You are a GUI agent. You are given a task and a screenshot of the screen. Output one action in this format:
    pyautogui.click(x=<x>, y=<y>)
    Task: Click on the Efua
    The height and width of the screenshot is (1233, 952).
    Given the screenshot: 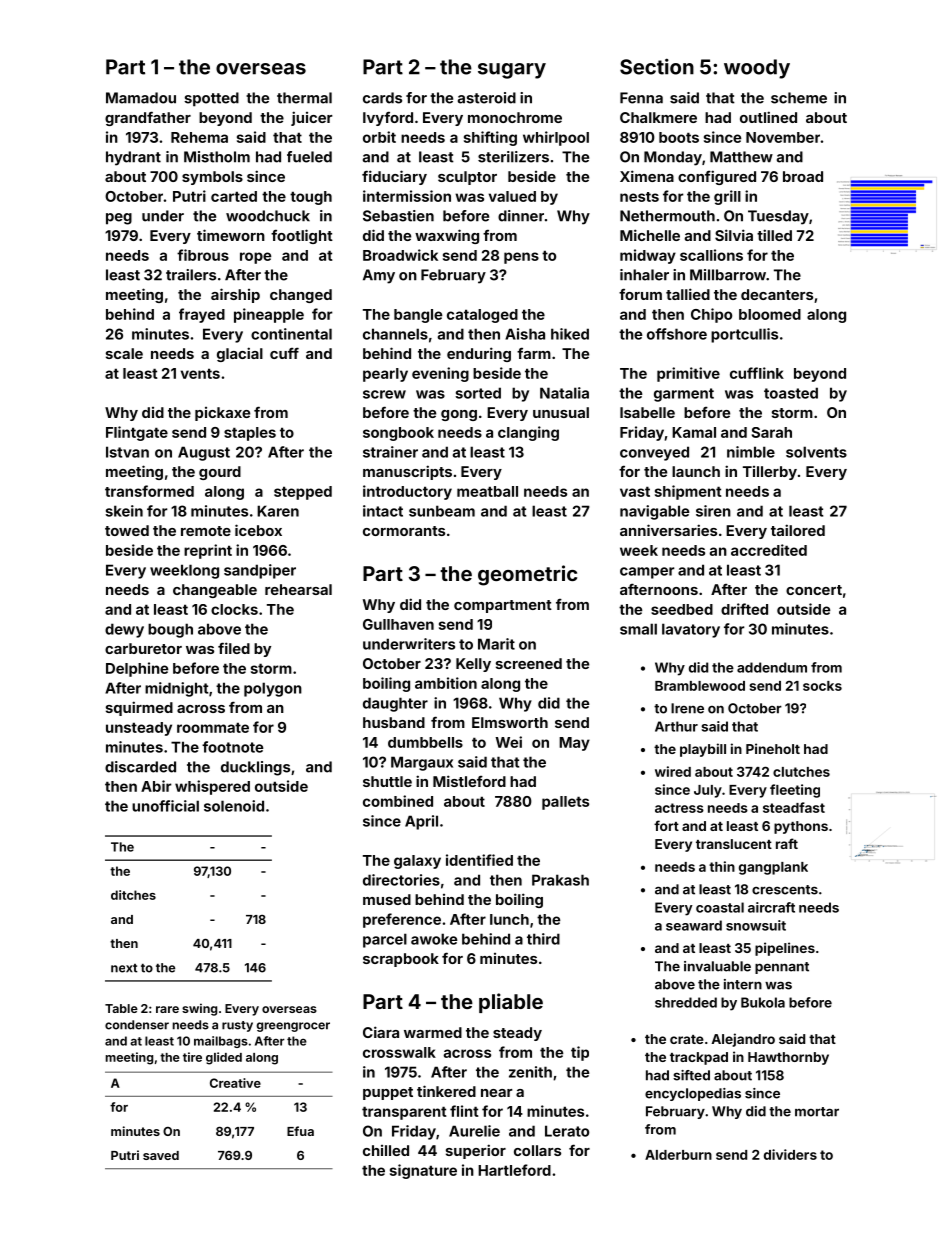 What is the action you would take?
    pyautogui.click(x=300, y=1131)
